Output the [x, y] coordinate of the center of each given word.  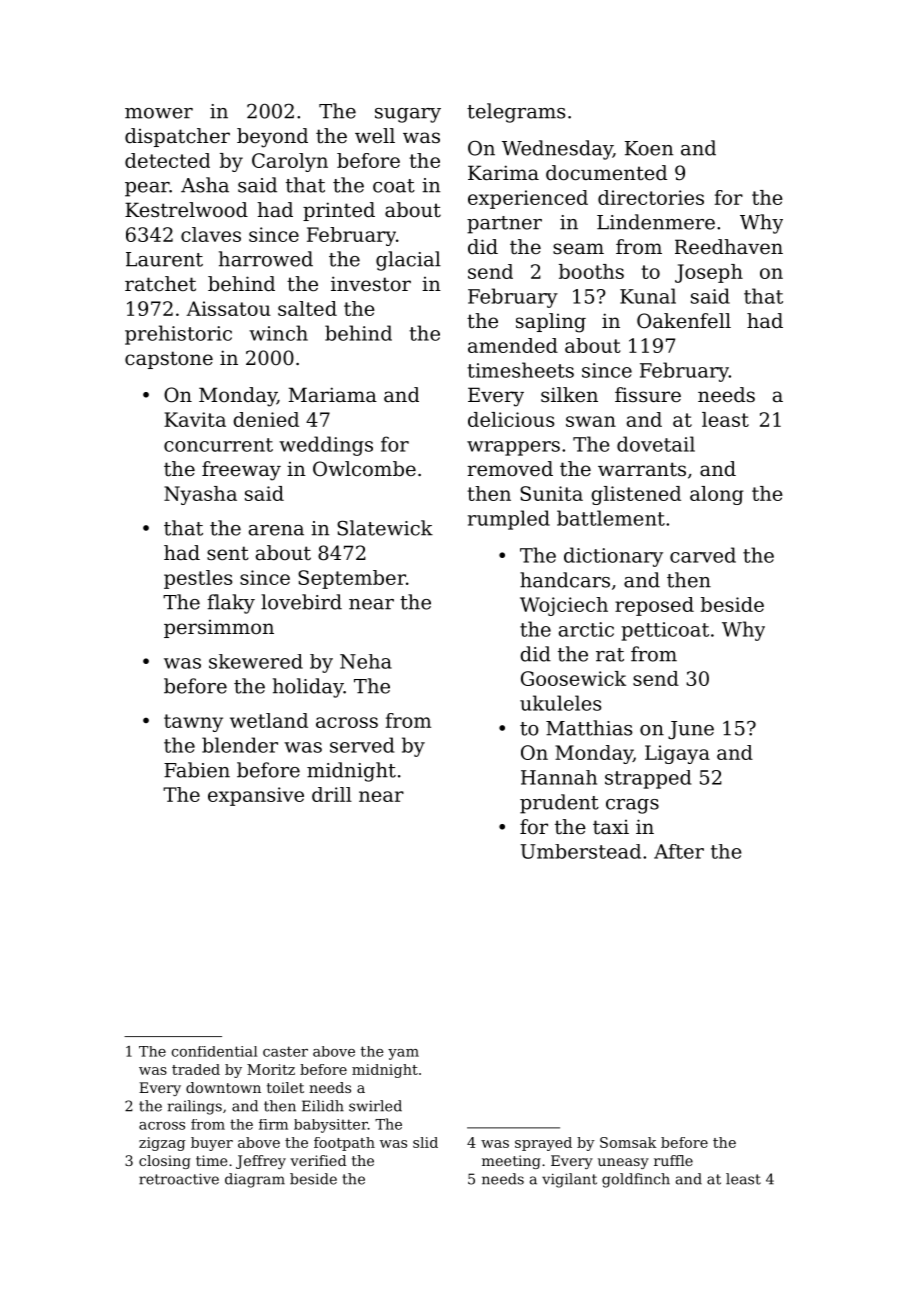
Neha [366, 661]
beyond [272, 138]
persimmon [219, 629]
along [717, 495]
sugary [408, 115]
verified [318, 1160]
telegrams [516, 113]
